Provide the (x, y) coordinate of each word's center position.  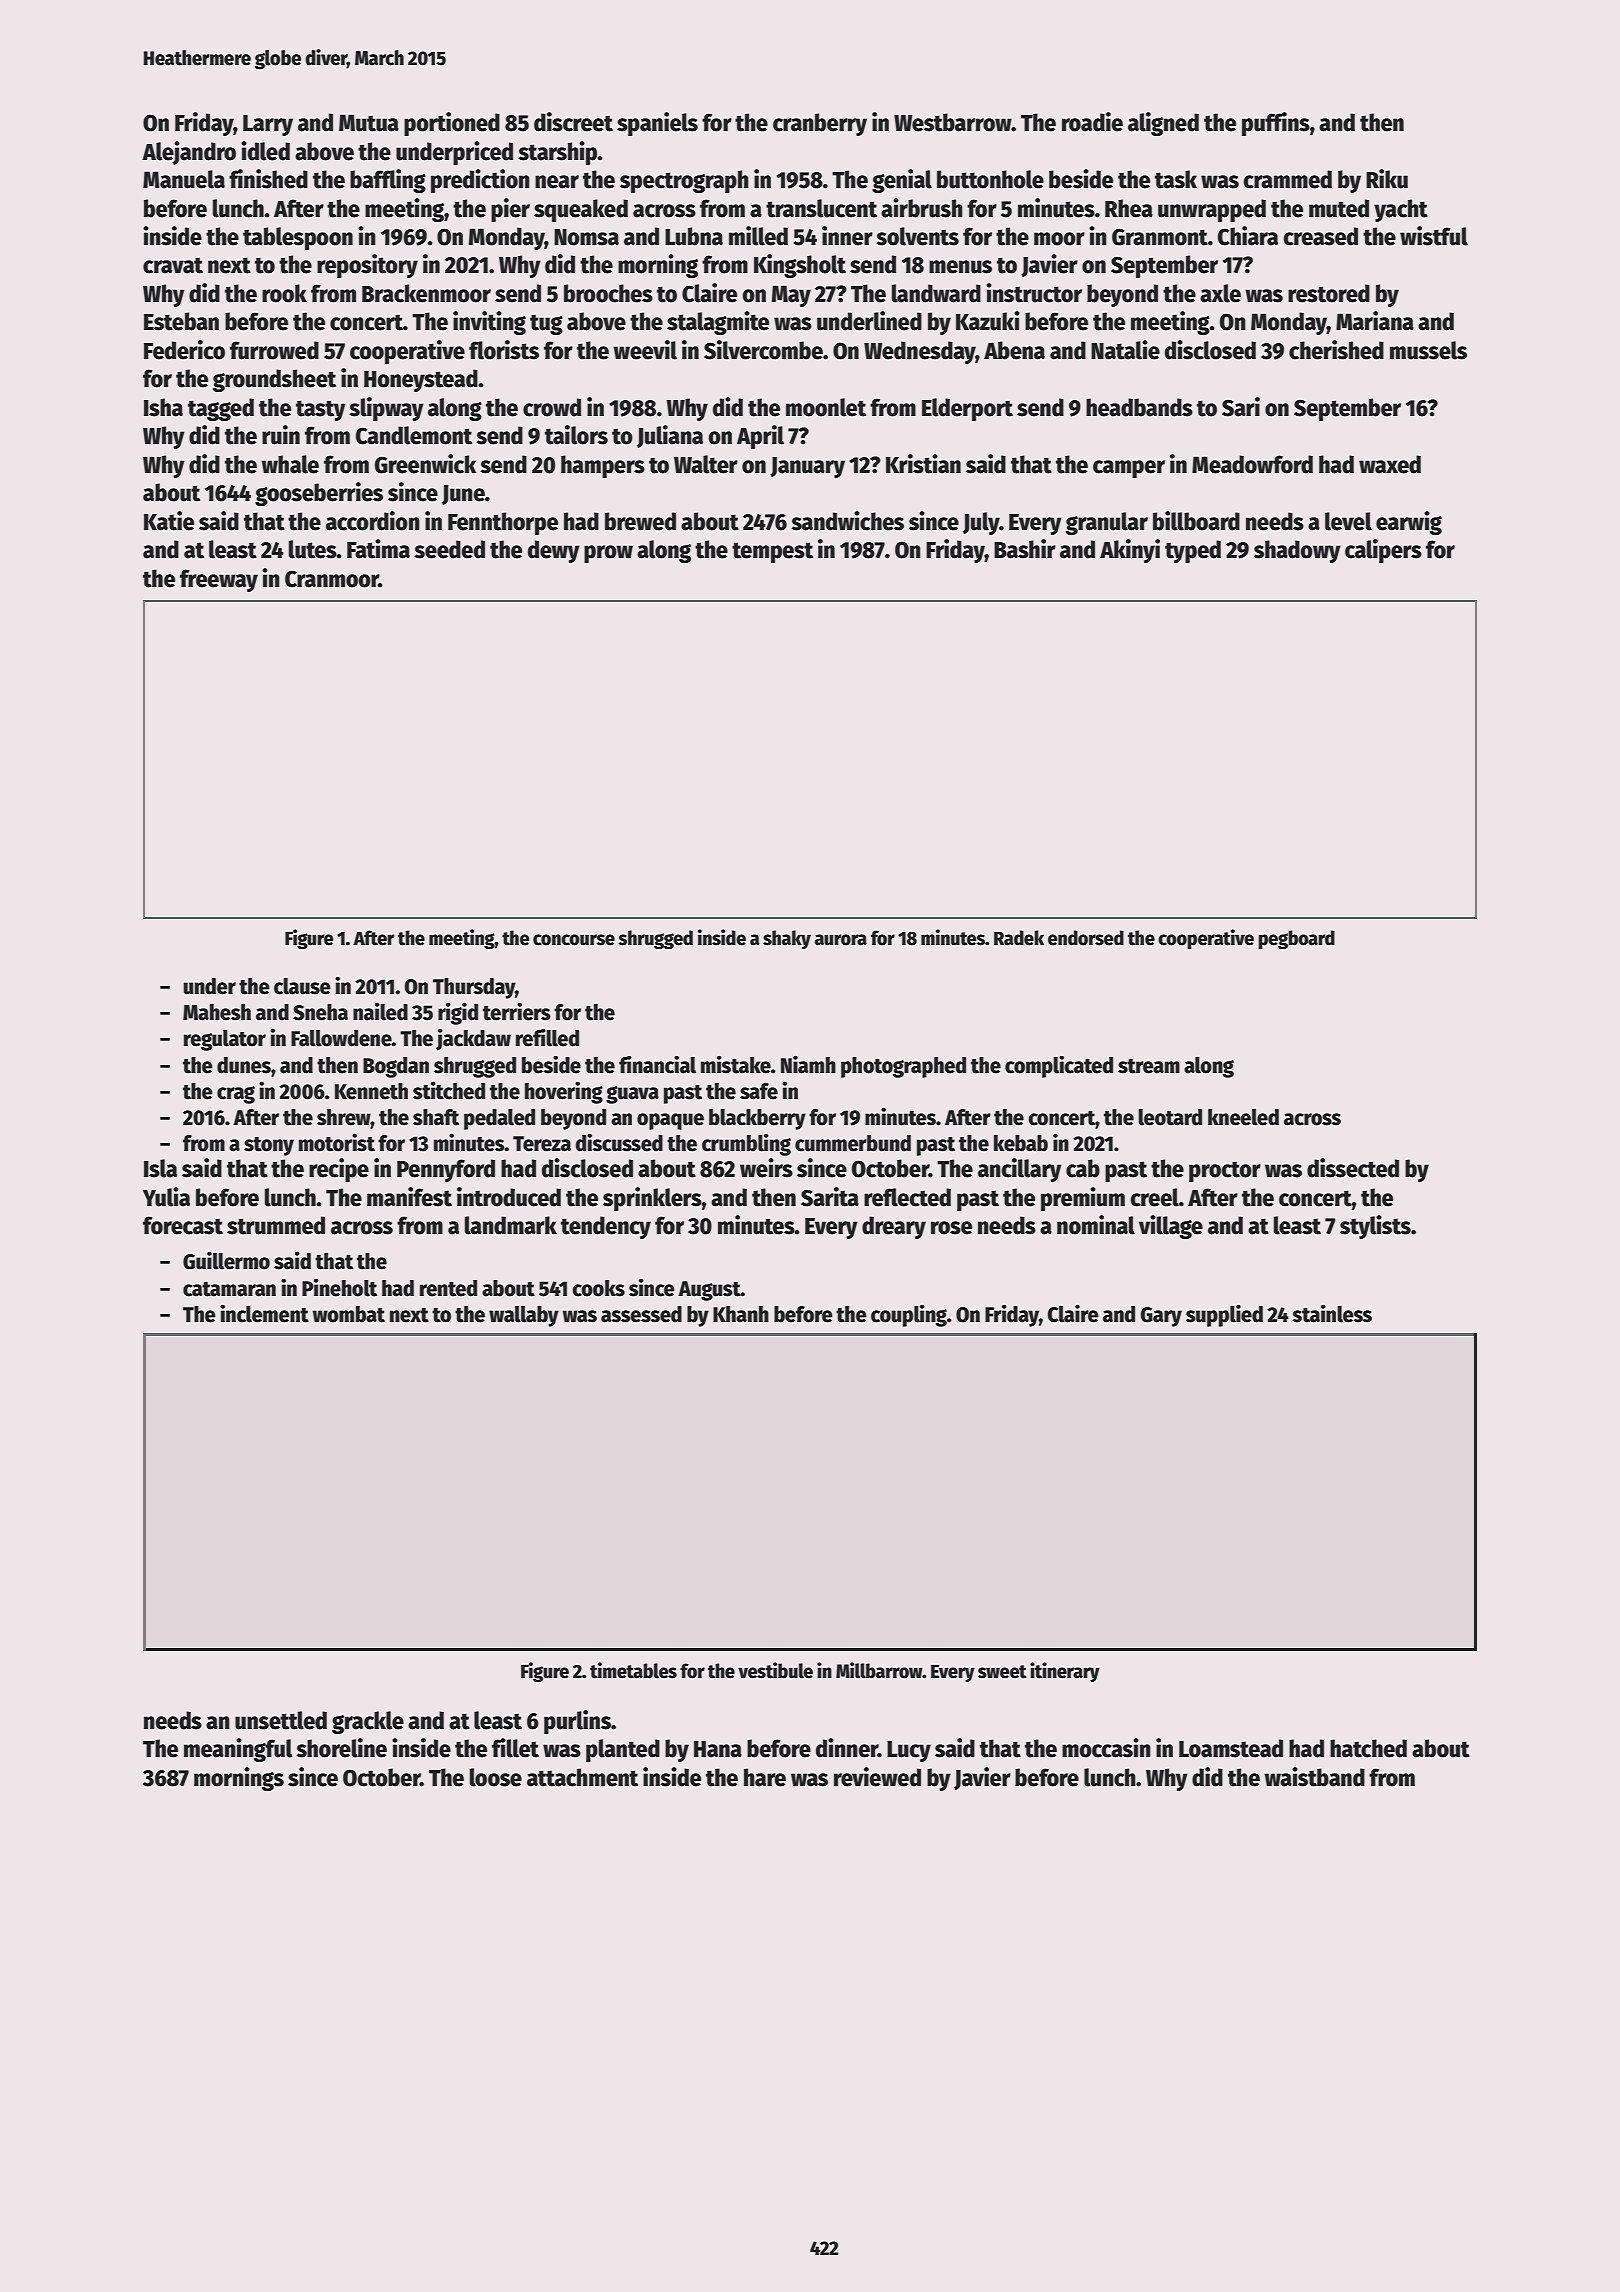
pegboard (1296, 939)
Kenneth (371, 1091)
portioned (452, 124)
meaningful (238, 1750)
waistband (1314, 1777)
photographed (903, 1067)
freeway (219, 580)
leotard (1170, 1117)
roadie (1092, 122)
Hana (718, 1749)
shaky (787, 939)
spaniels (657, 124)
